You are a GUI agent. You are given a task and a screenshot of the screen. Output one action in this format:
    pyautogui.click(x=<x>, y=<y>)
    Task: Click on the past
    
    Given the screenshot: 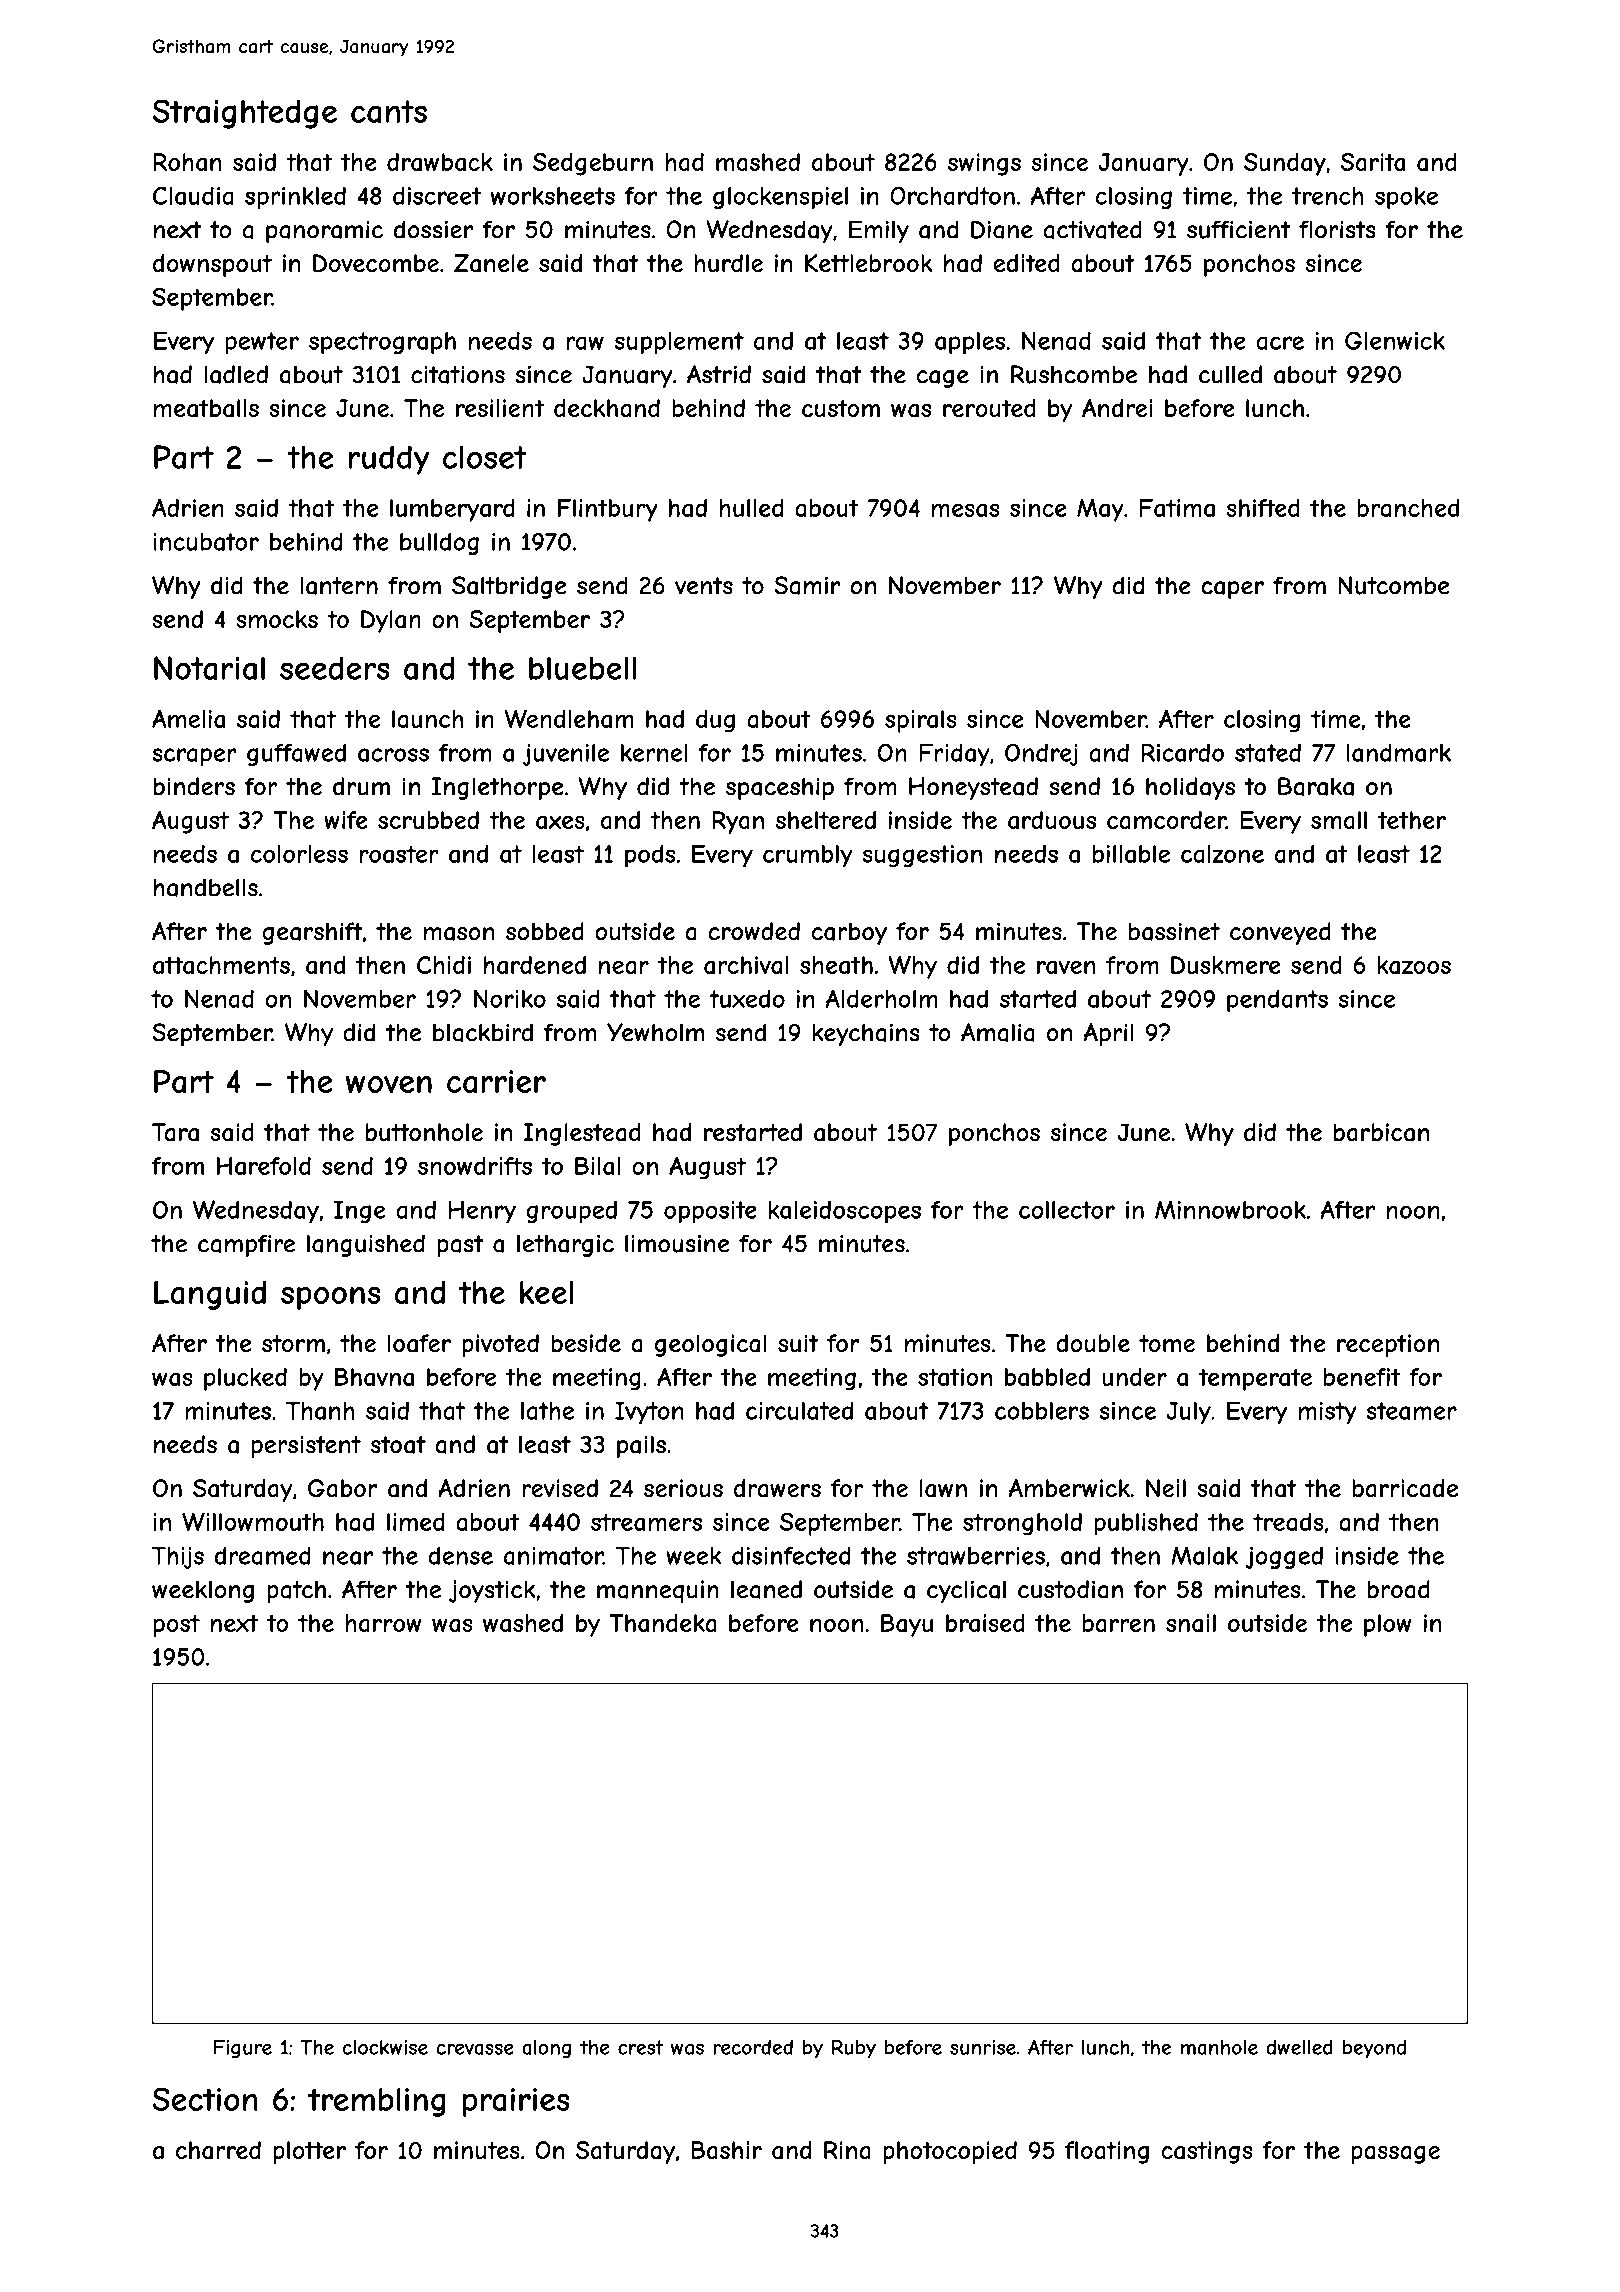 What is the action you would take?
    pyautogui.click(x=460, y=1246)
